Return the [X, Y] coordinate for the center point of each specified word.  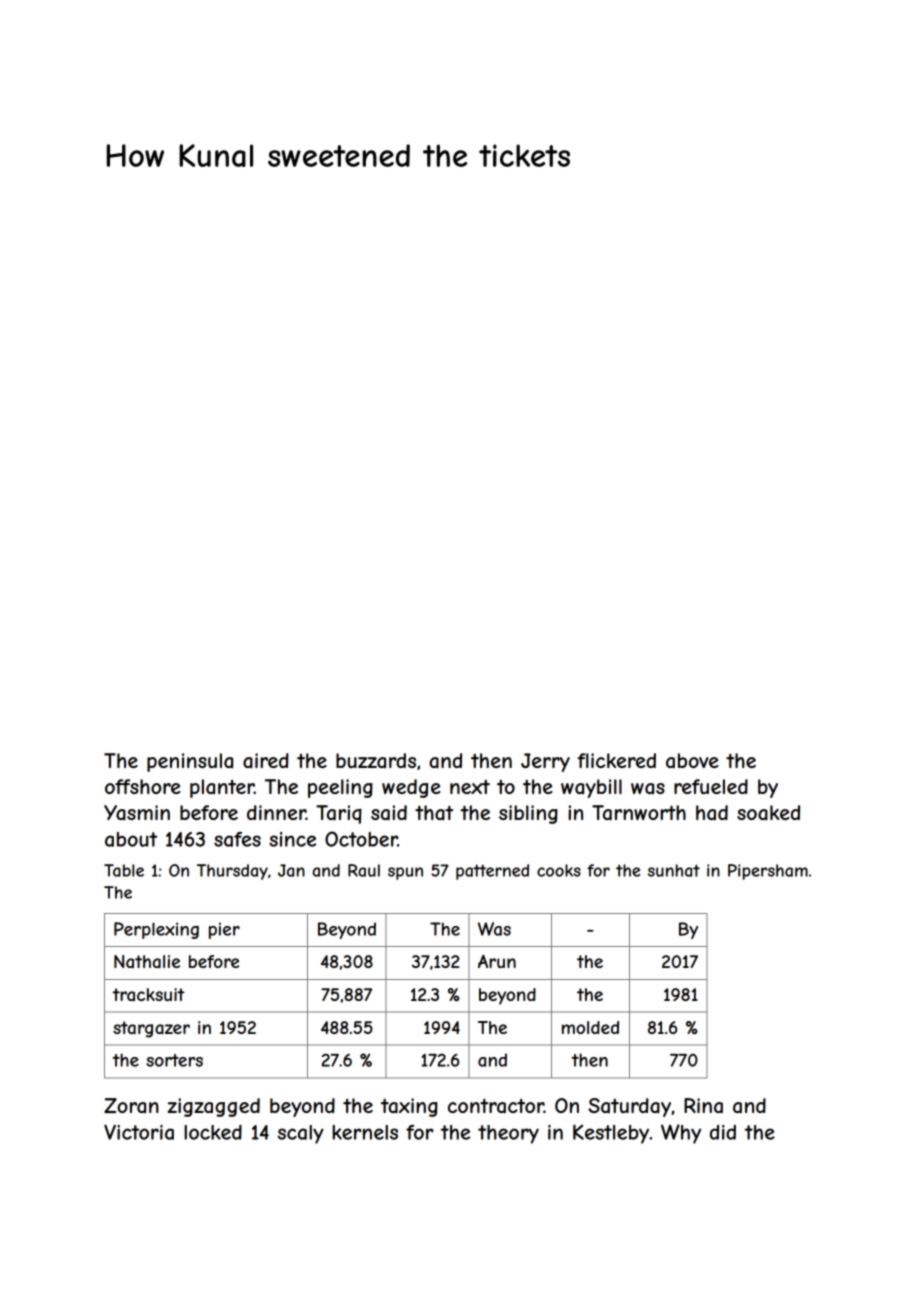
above [692, 761]
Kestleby [611, 1134]
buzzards [376, 760]
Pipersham [768, 872]
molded [590, 1027]
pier [224, 930]
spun [405, 873]
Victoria [139, 1132]
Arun [497, 961]
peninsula [190, 762]
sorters [174, 1060]
